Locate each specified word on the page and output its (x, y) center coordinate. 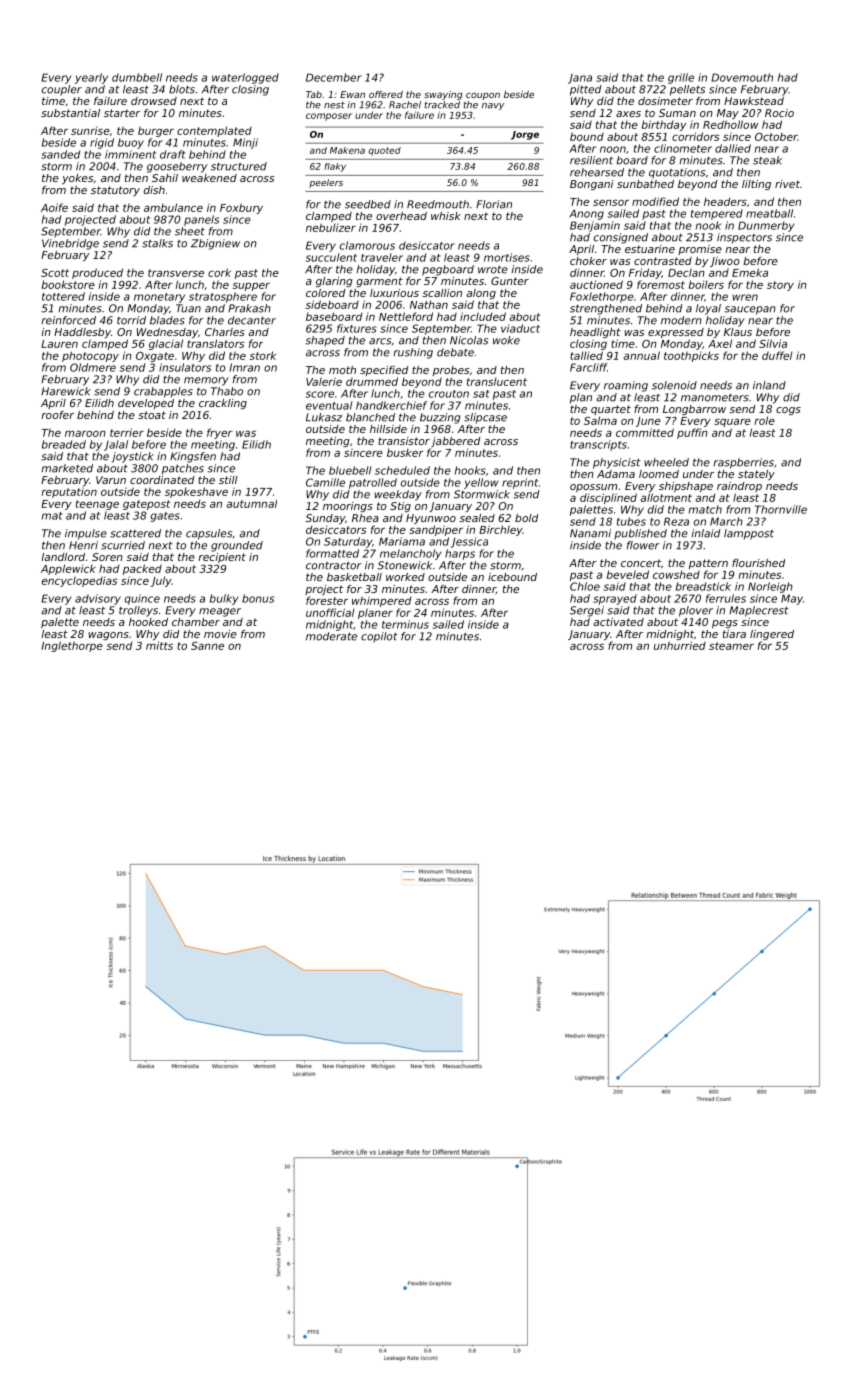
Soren (107, 557)
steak (767, 160)
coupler (62, 90)
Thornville (781, 509)
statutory (115, 191)
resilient (591, 160)
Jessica (469, 542)
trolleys (138, 611)
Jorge (525, 135)
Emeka (750, 272)
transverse (176, 273)
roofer (57, 415)
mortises (507, 257)
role (765, 420)
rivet (787, 184)
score (320, 394)
